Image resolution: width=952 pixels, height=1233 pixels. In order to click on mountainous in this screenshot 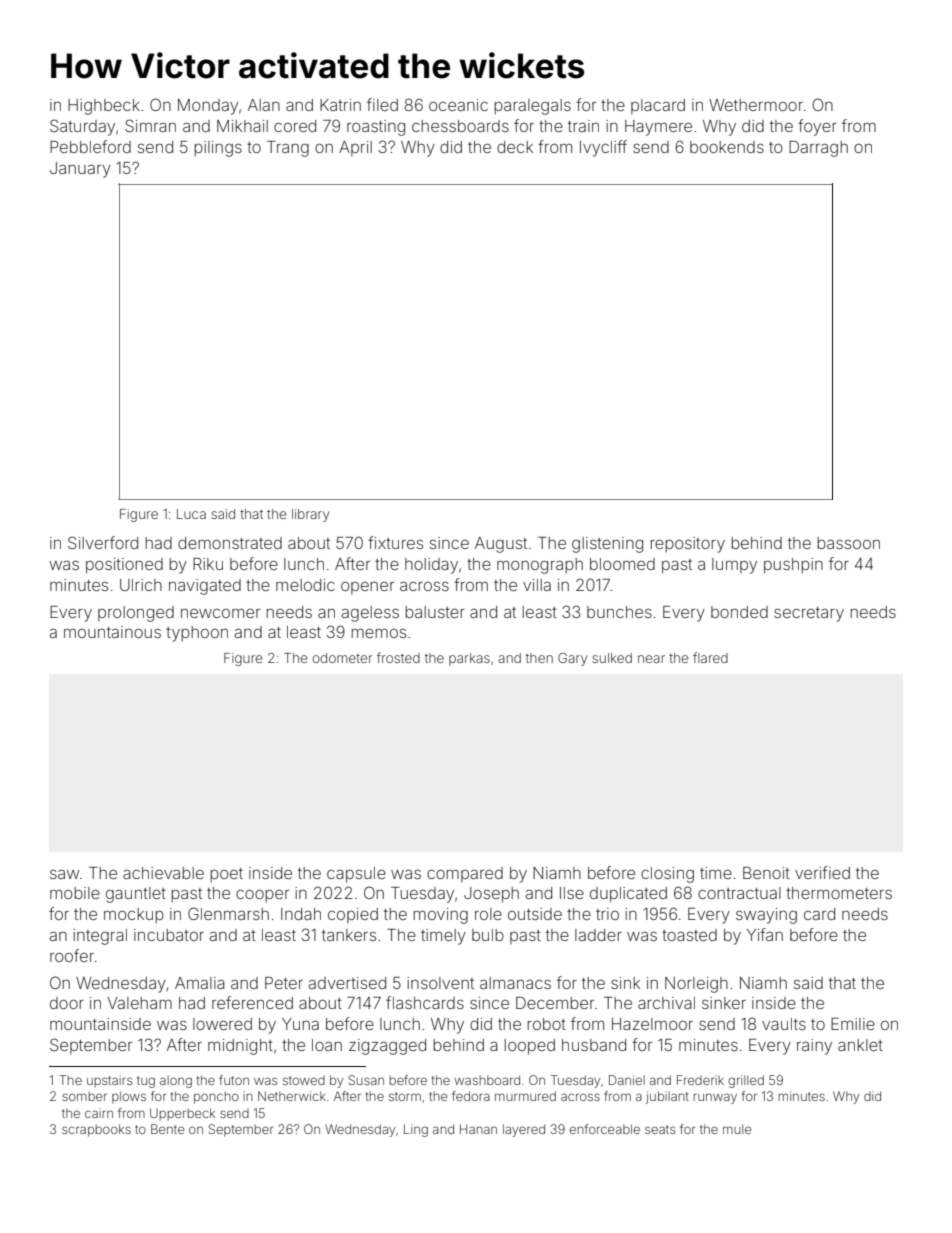, I will do `click(112, 632)`.
